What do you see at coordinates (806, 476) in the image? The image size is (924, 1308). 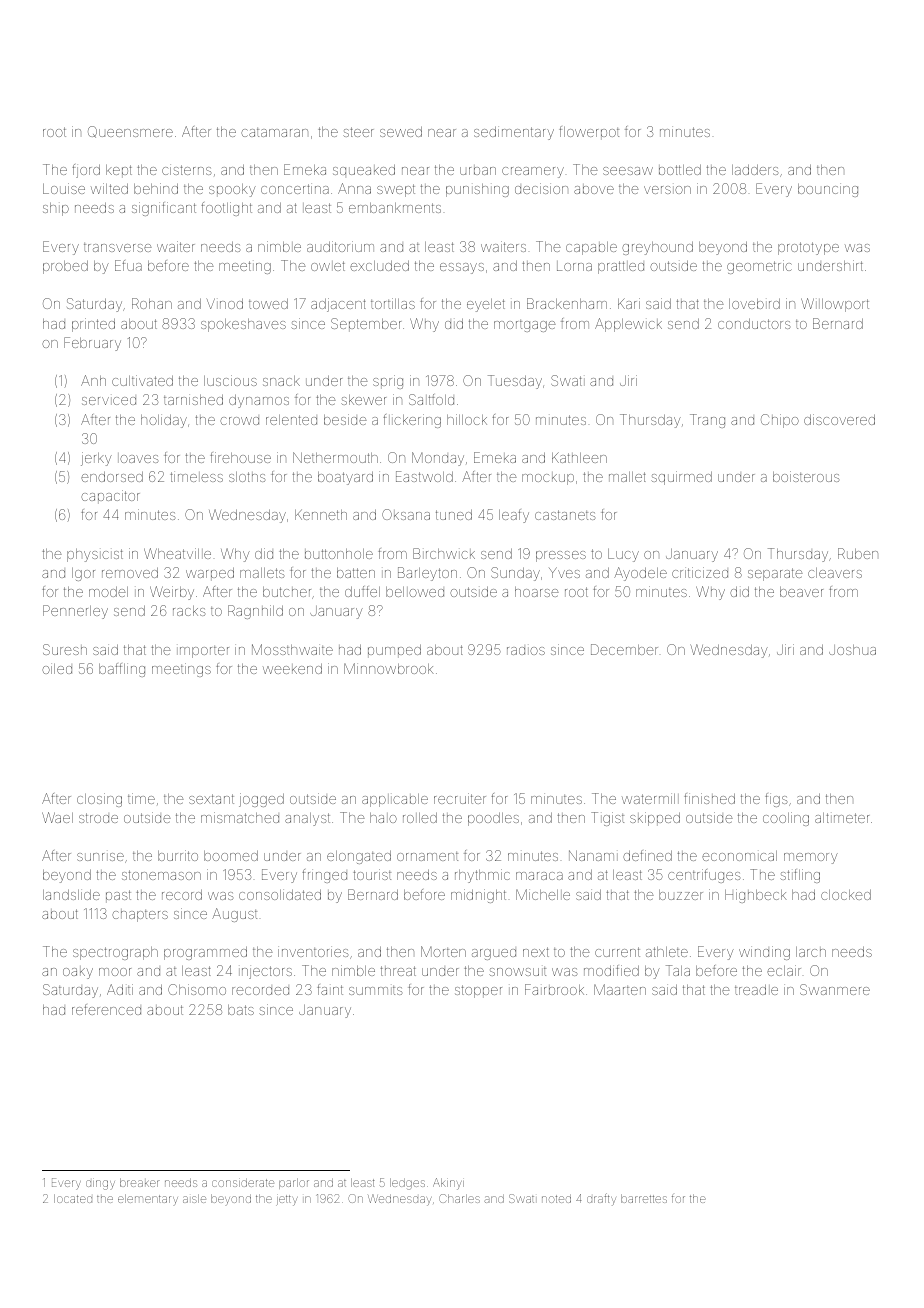 I see `boisterous` at bounding box center [806, 476].
